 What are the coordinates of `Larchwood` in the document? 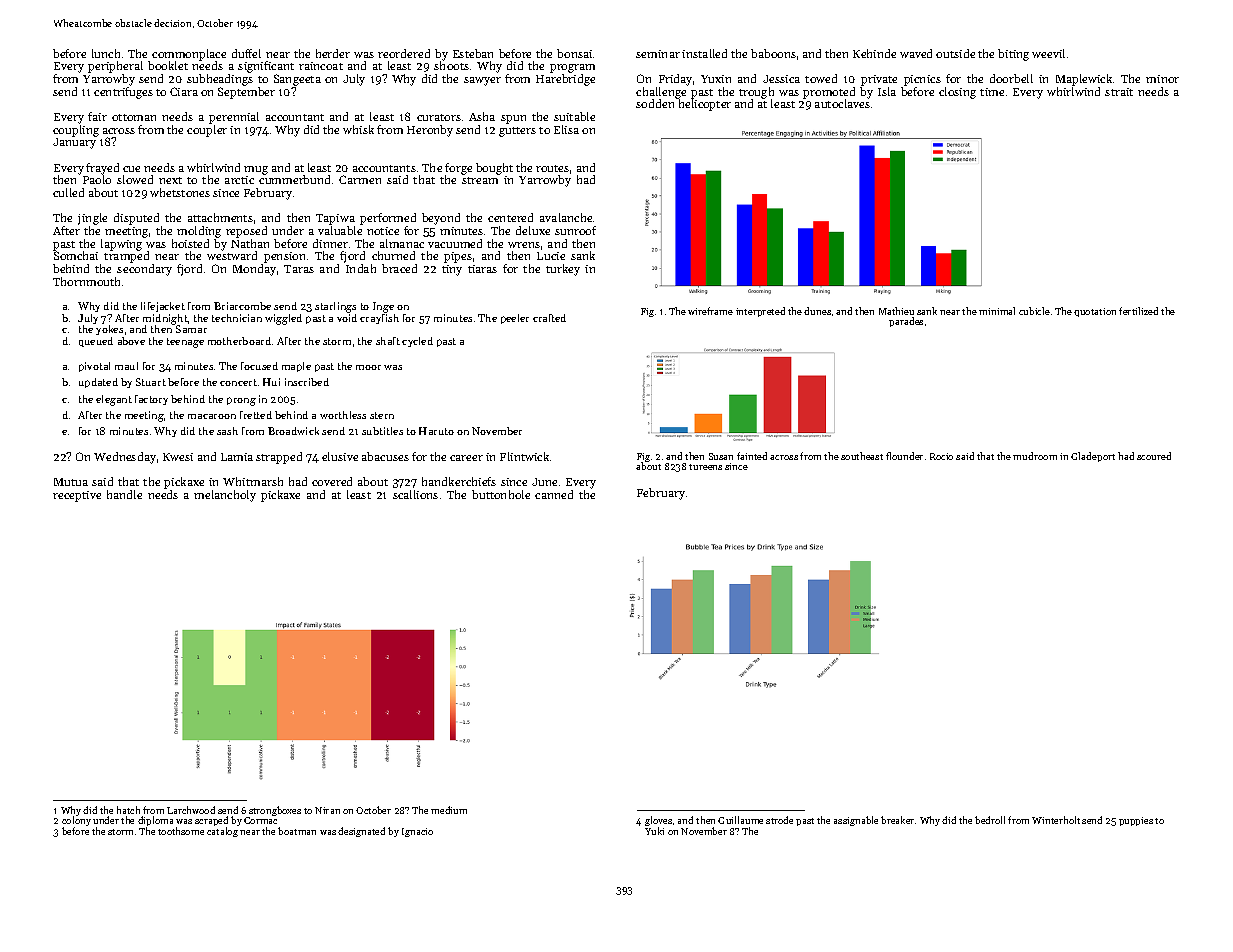 It's located at (191, 810).
